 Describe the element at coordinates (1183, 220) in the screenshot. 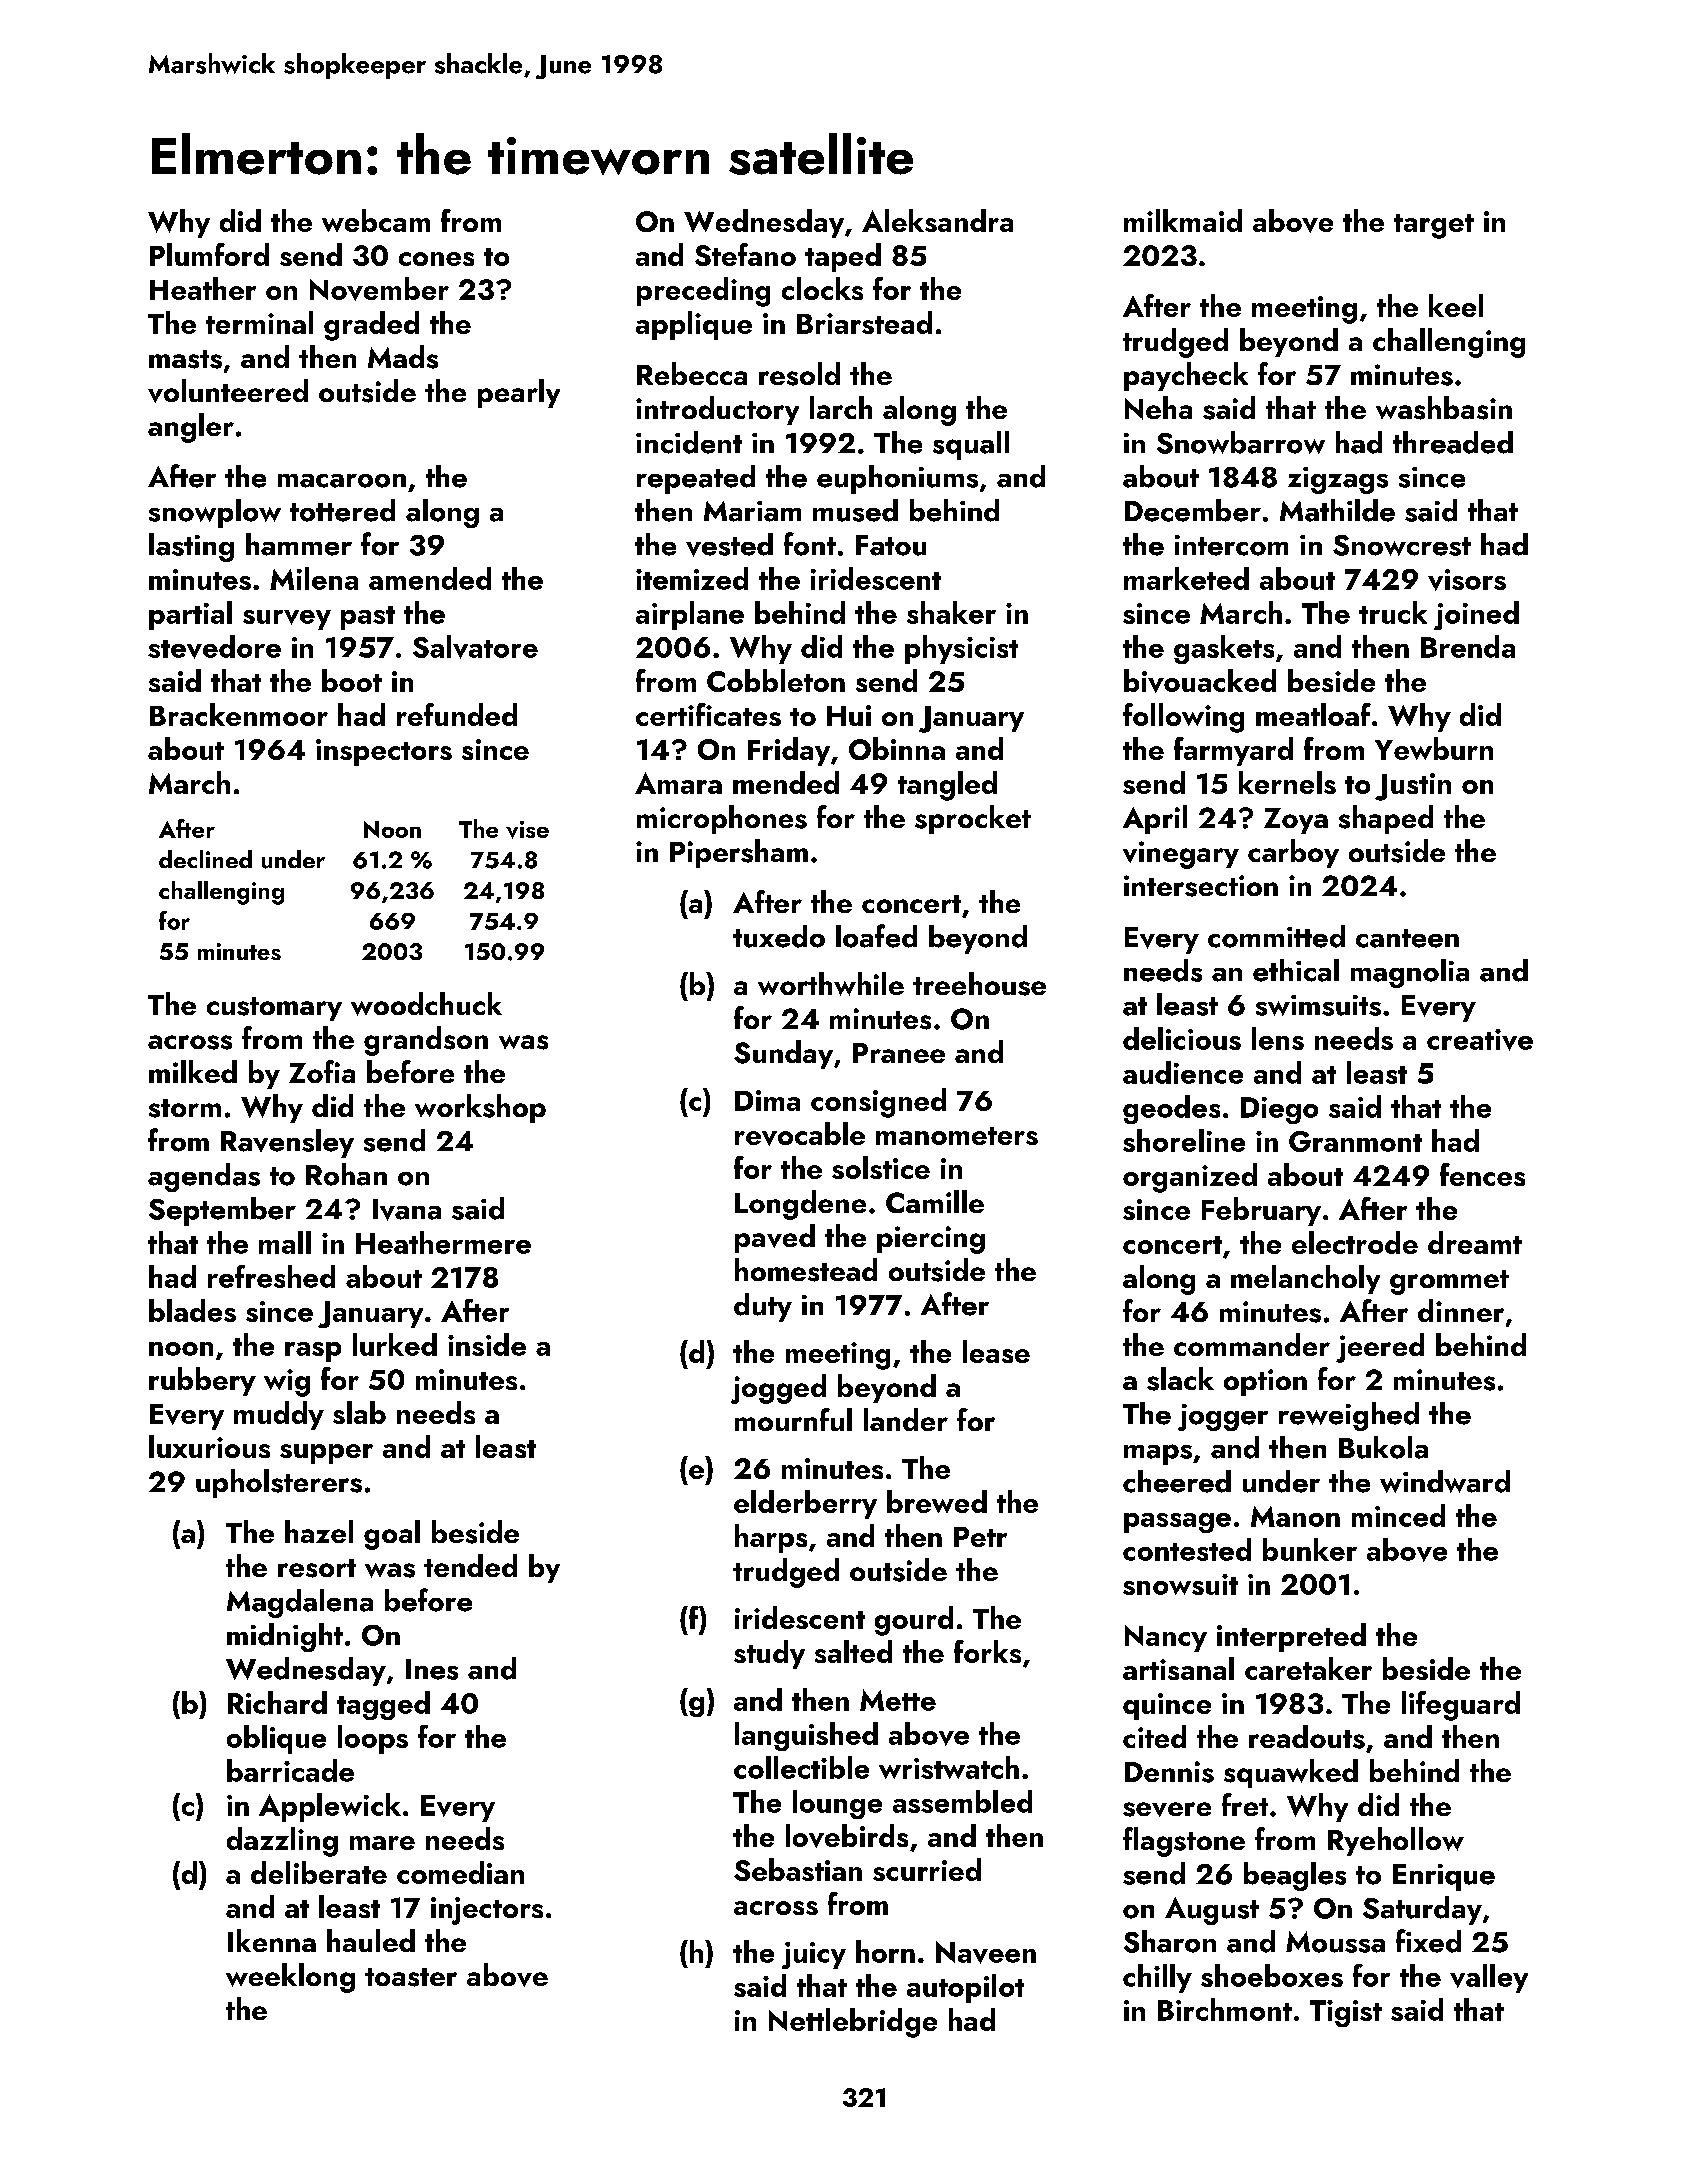

I see `milkmaid` at that location.
